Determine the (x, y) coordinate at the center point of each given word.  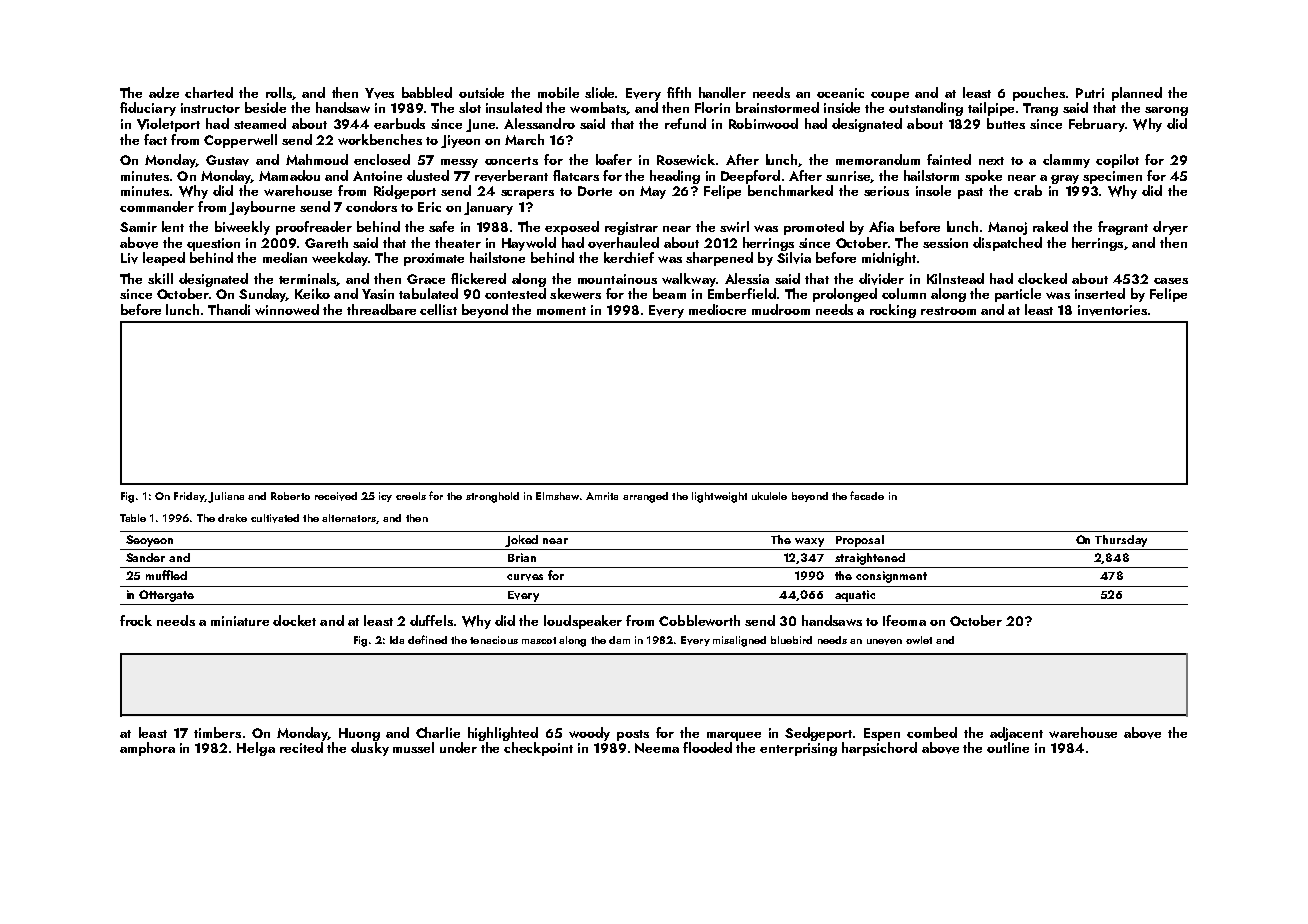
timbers (217, 732)
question (213, 244)
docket (294, 620)
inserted (1100, 293)
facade (867, 495)
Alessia (747, 278)
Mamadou (289, 175)
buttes (1006, 123)
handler (722, 92)
